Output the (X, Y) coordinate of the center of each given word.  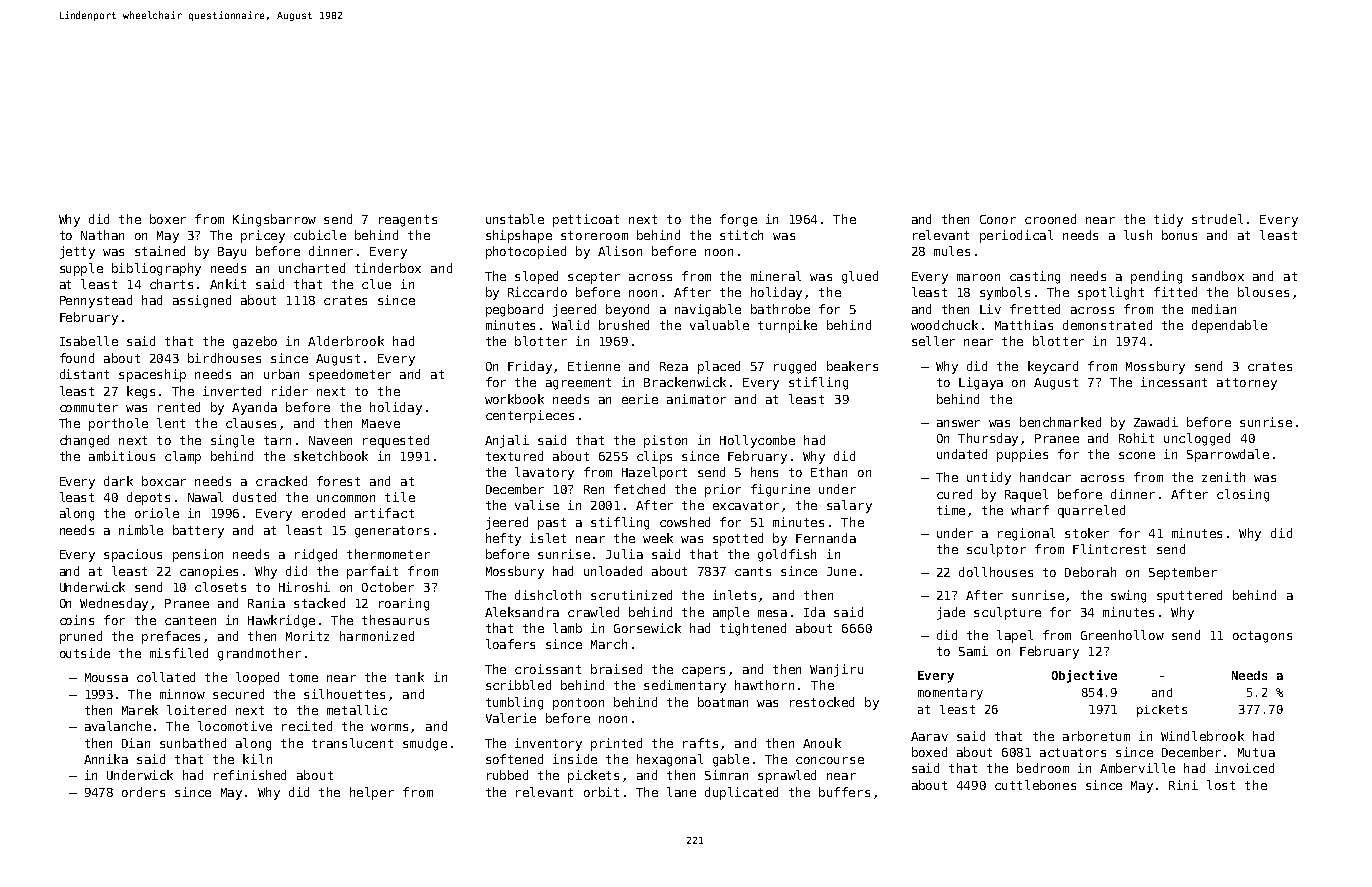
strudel (1217, 219)
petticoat (586, 220)
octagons (1262, 637)
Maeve (381, 423)
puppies (1022, 455)
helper (372, 793)
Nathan (102, 235)
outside (85, 653)
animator (696, 399)
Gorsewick (647, 628)
